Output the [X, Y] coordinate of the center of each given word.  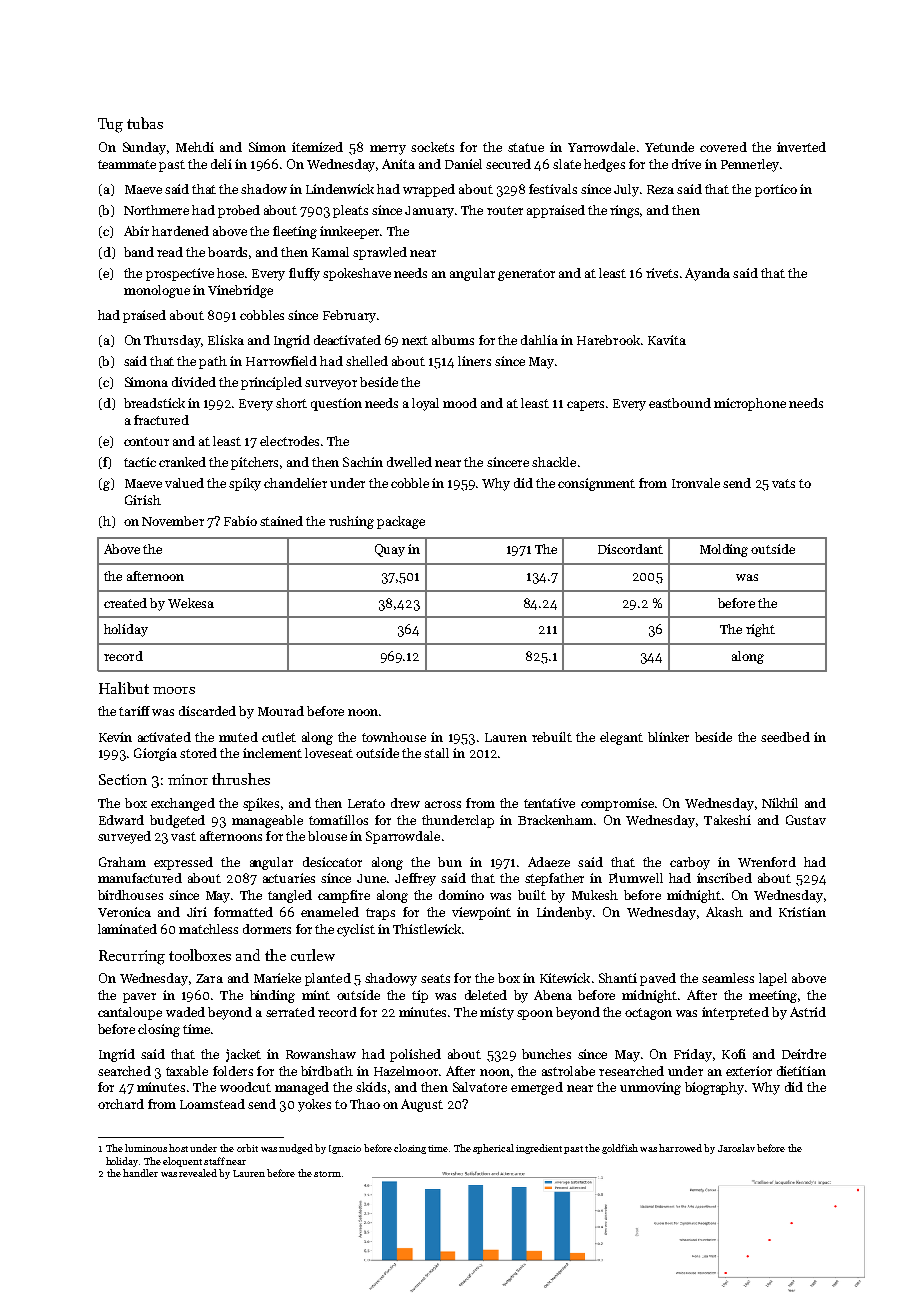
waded [185, 1012]
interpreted [735, 1013]
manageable [267, 821]
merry [388, 150]
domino [461, 895]
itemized [317, 147]
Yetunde [669, 147]
